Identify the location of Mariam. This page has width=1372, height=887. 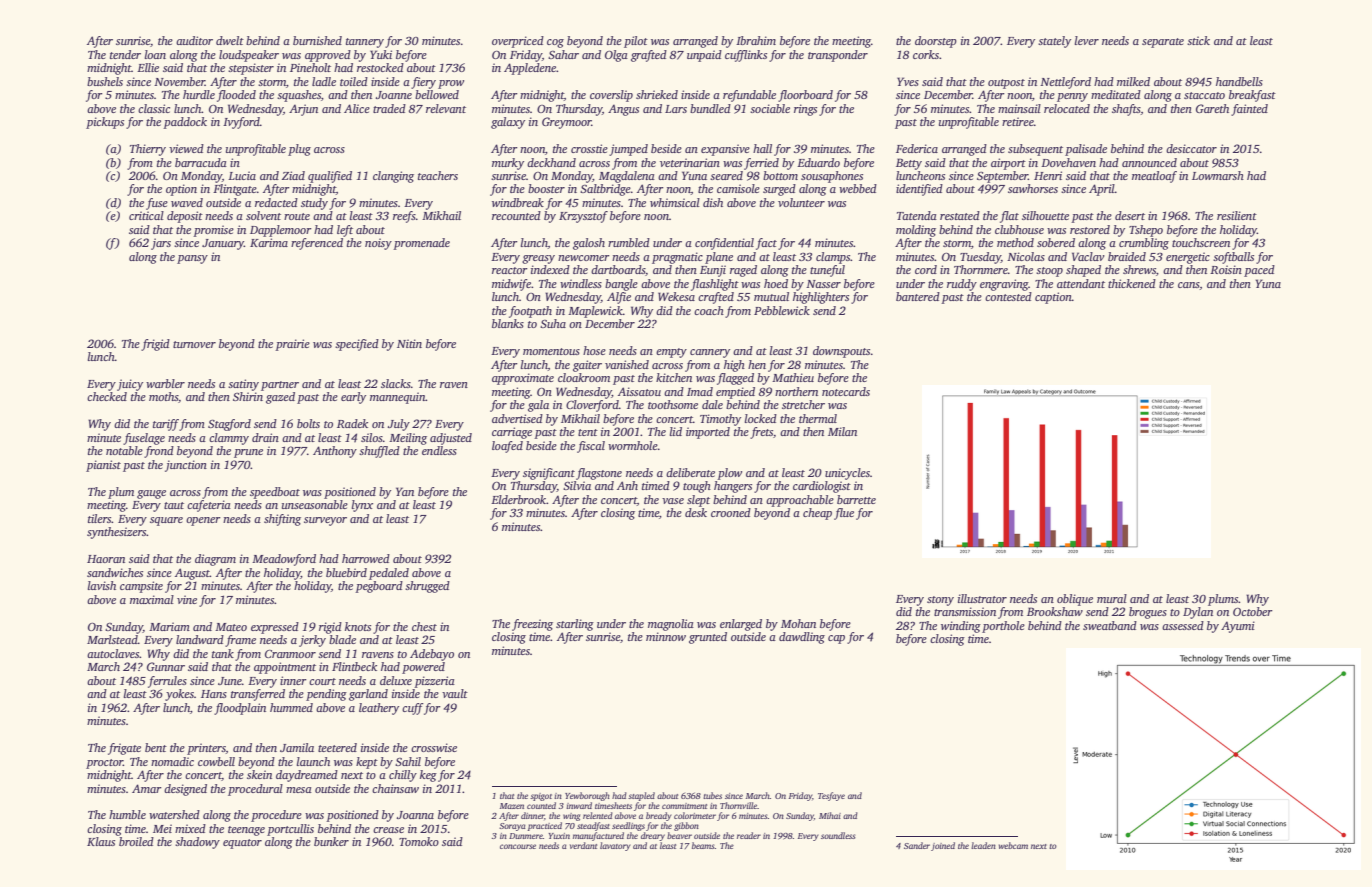
(169, 626).
